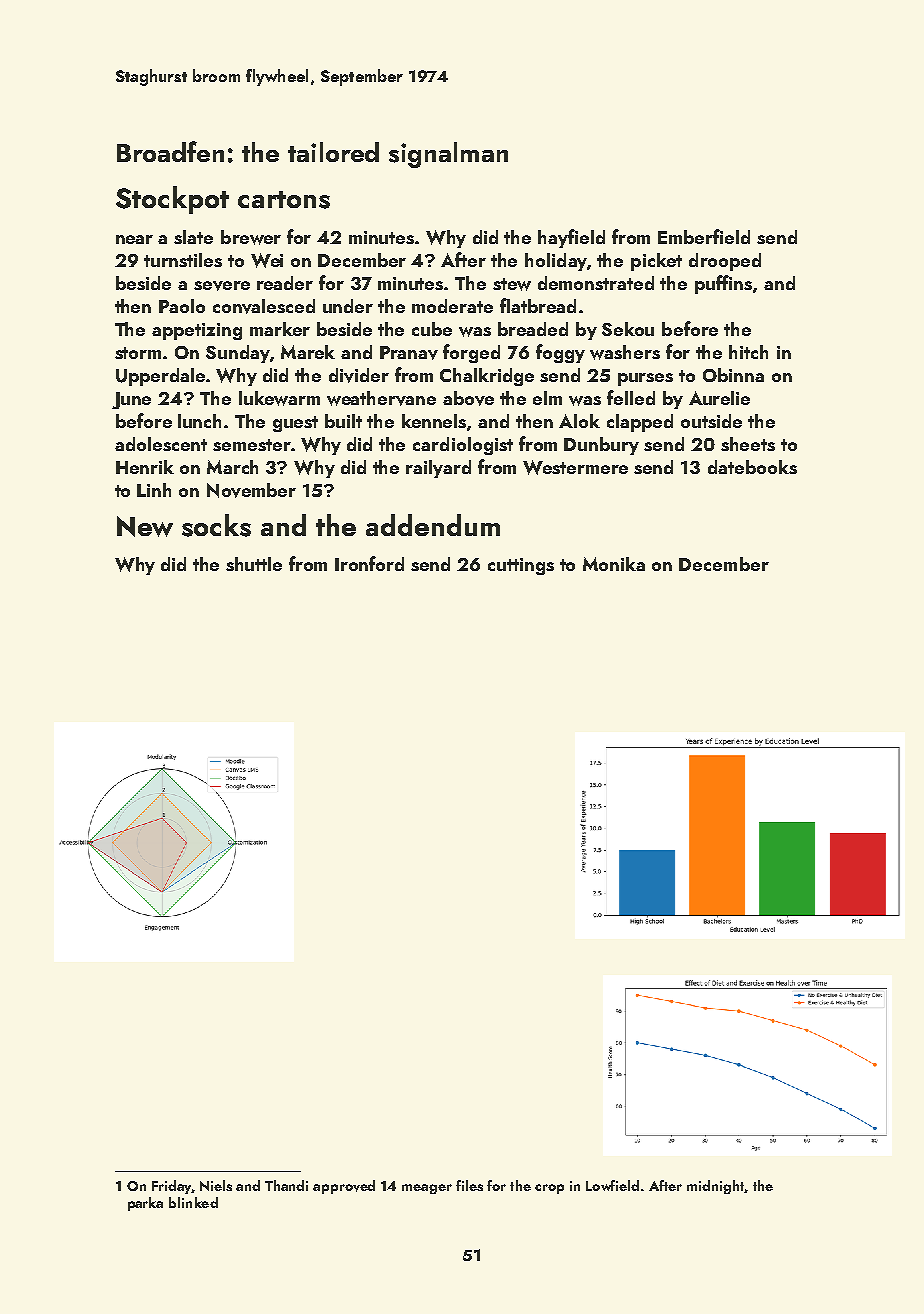 Image resolution: width=924 pixels, height=1314 pixels. What do you see at coordinates (614, 564) in the image?
I see `Monika` at bounding box center [614, 564].
